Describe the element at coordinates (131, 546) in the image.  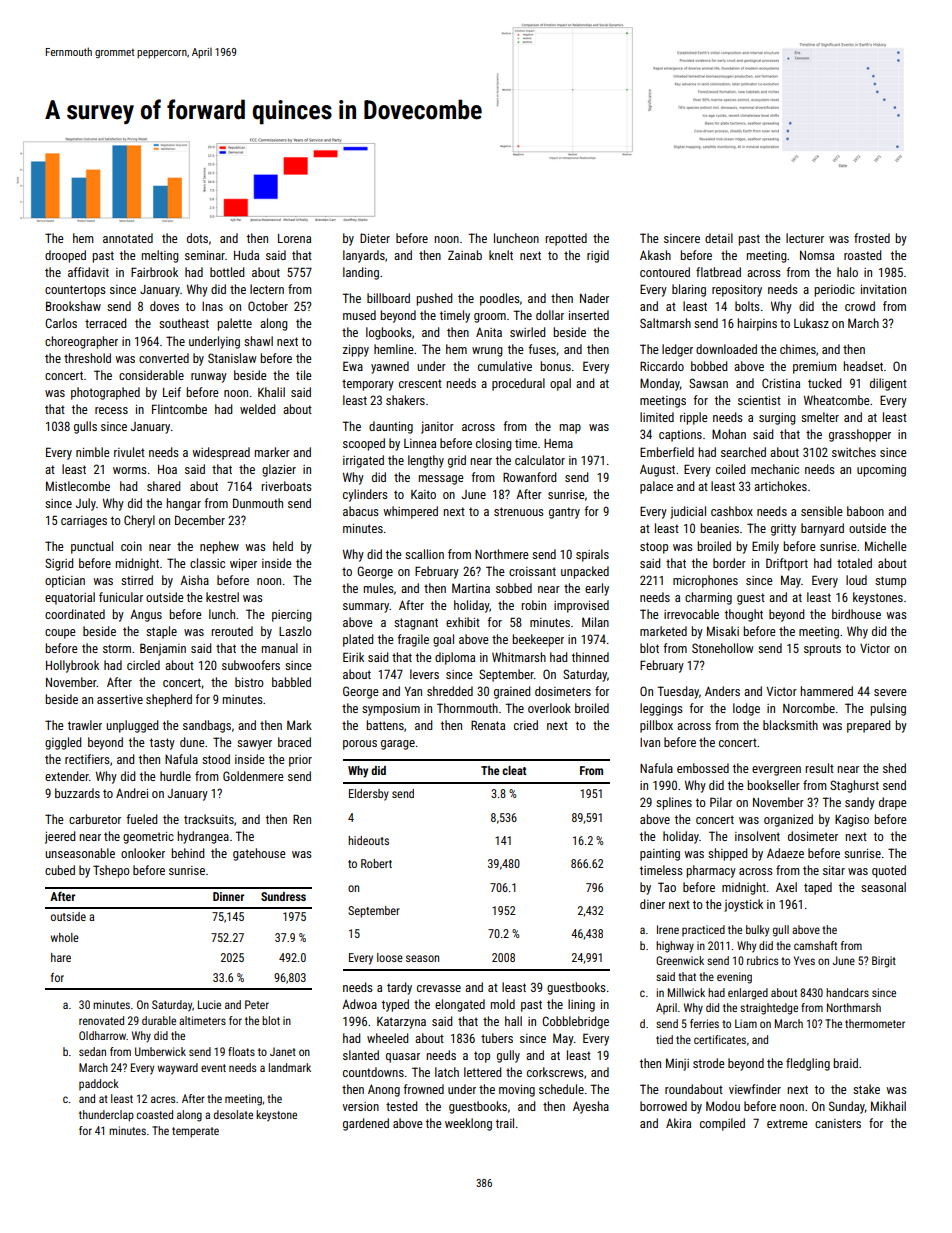
I see `coin` at that location.
